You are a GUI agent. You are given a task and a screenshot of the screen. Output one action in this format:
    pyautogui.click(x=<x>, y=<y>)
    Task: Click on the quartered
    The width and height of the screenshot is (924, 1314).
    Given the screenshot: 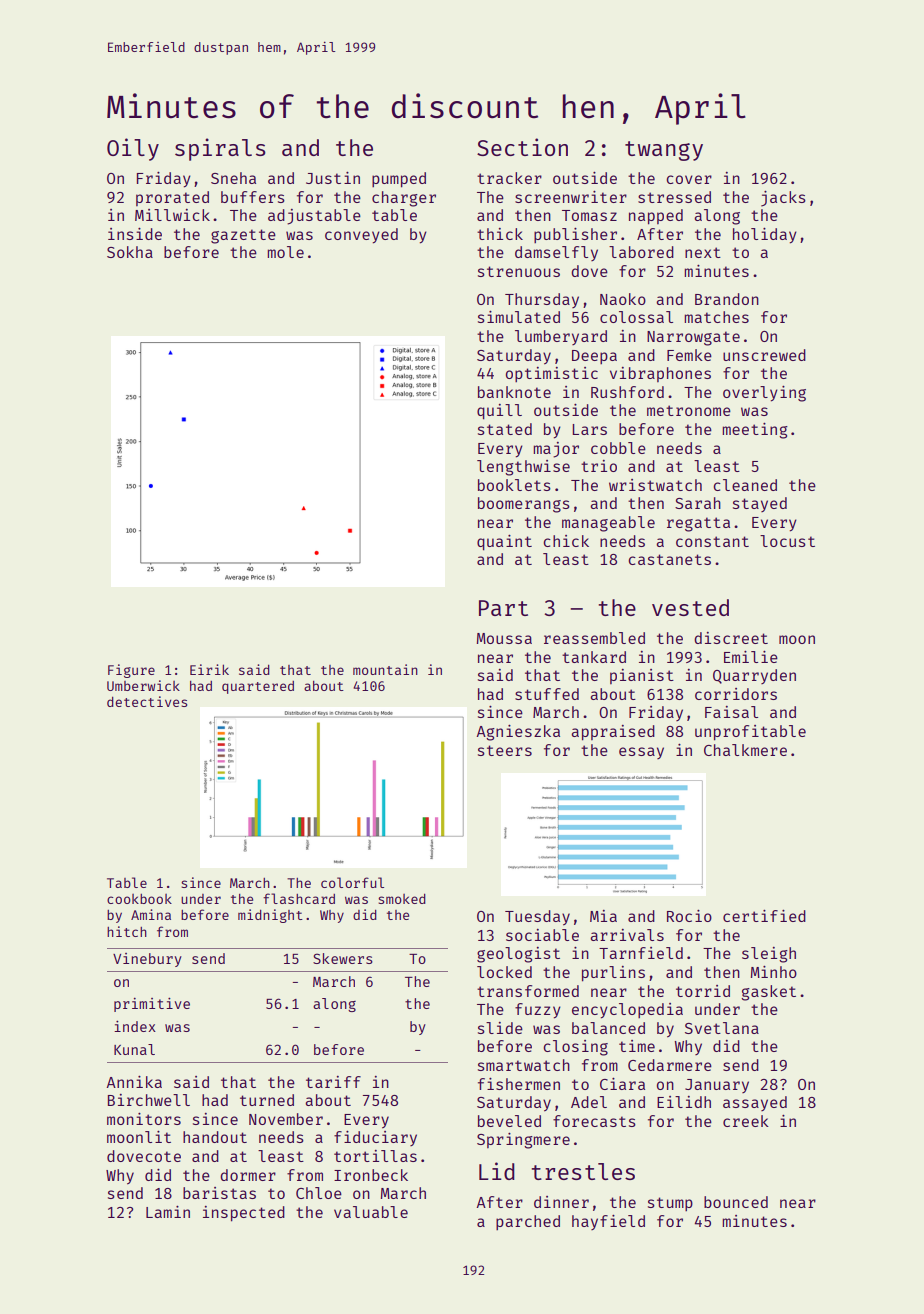 What is the action you would take?
    pyautogui.click(x=258, y=687)
